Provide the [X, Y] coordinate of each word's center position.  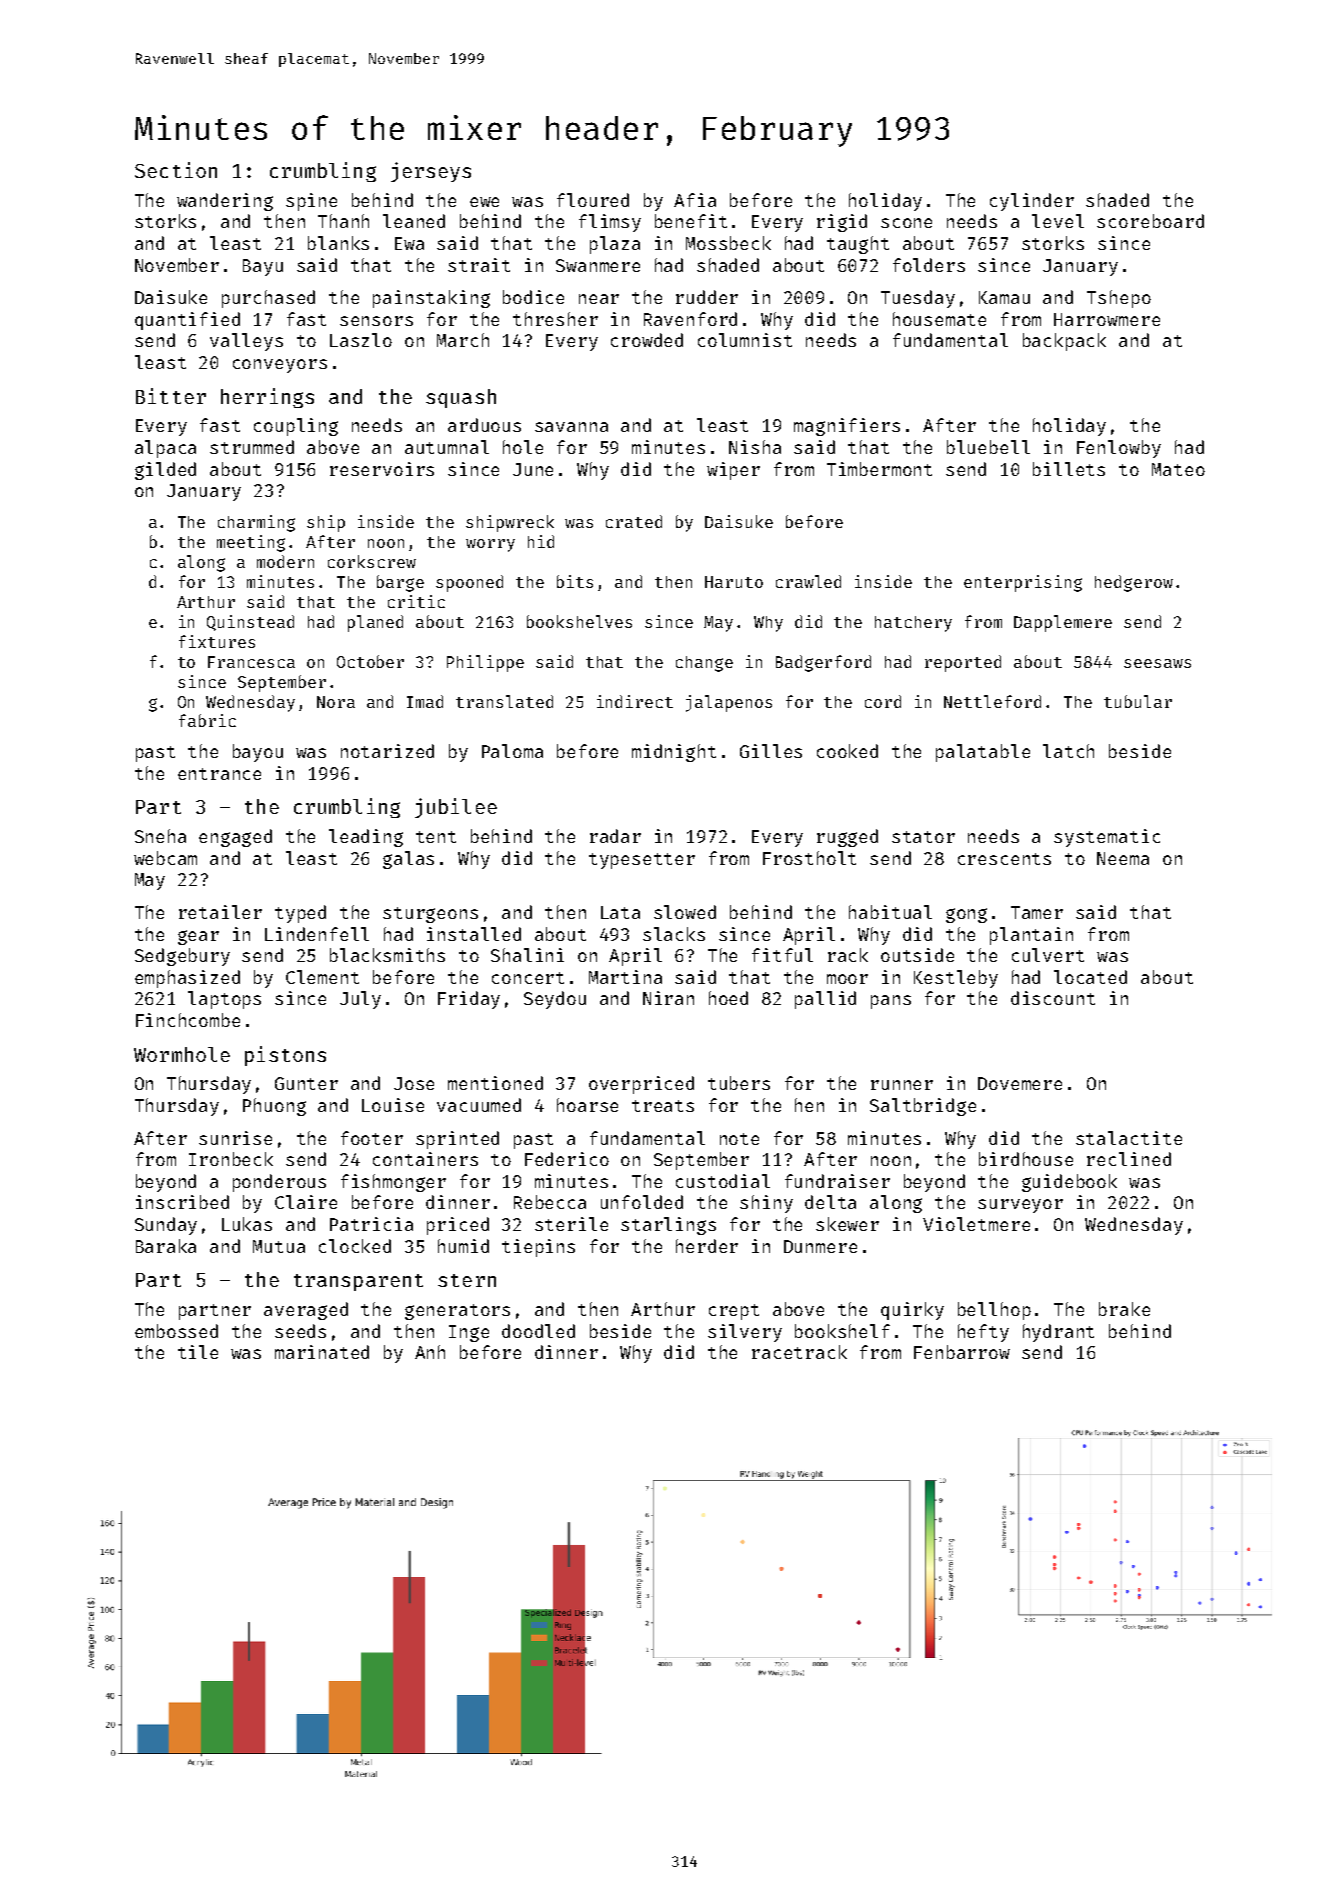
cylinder [1032, 202]
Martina [625, 977]
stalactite [1129, 1138]
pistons [285, 1056]
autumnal [447, 447]
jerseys [431, 172]
